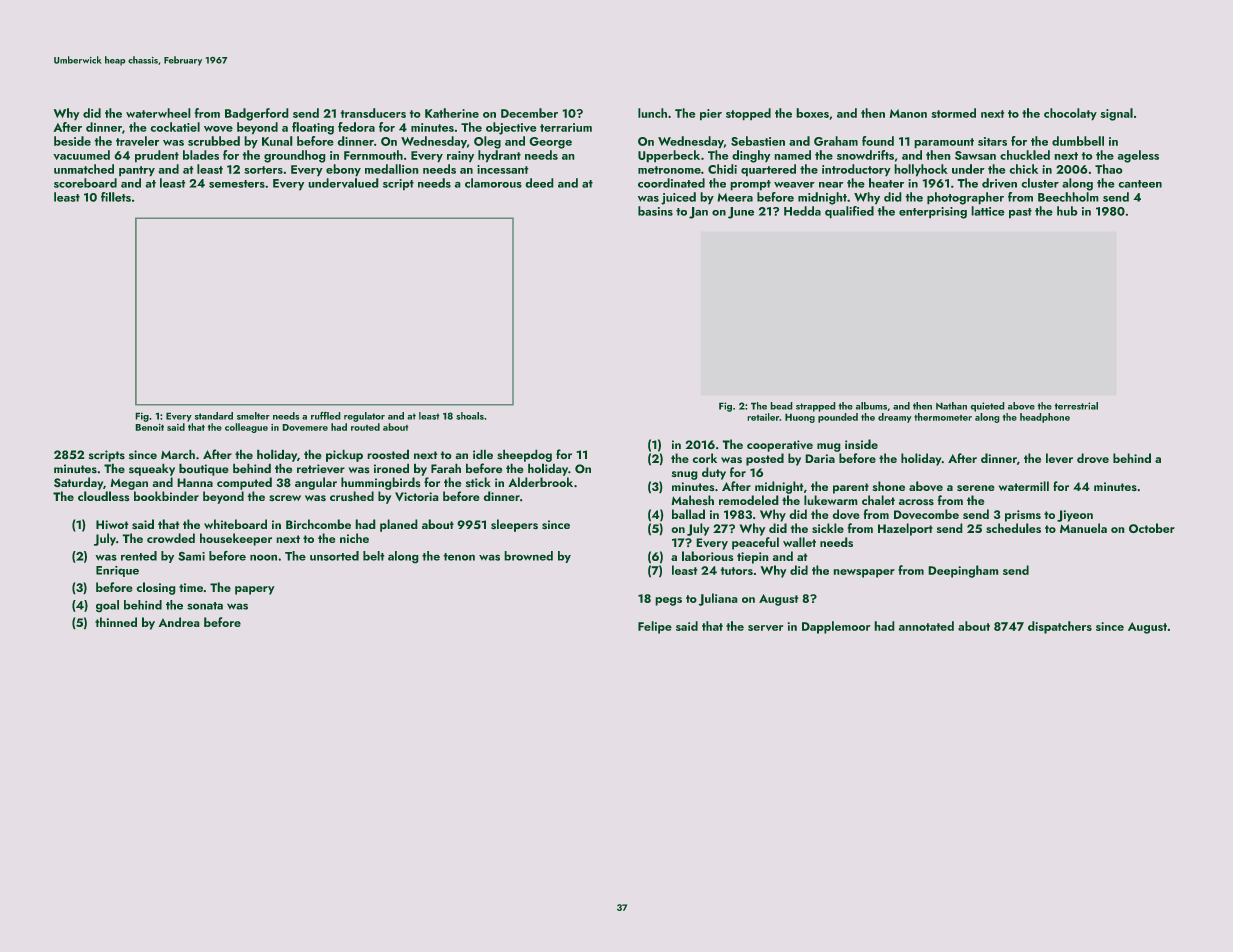 This image has height=952, width=1233. Describe the element at coordinates (257, 114) in the image. I see `Badgerford` at that location.
